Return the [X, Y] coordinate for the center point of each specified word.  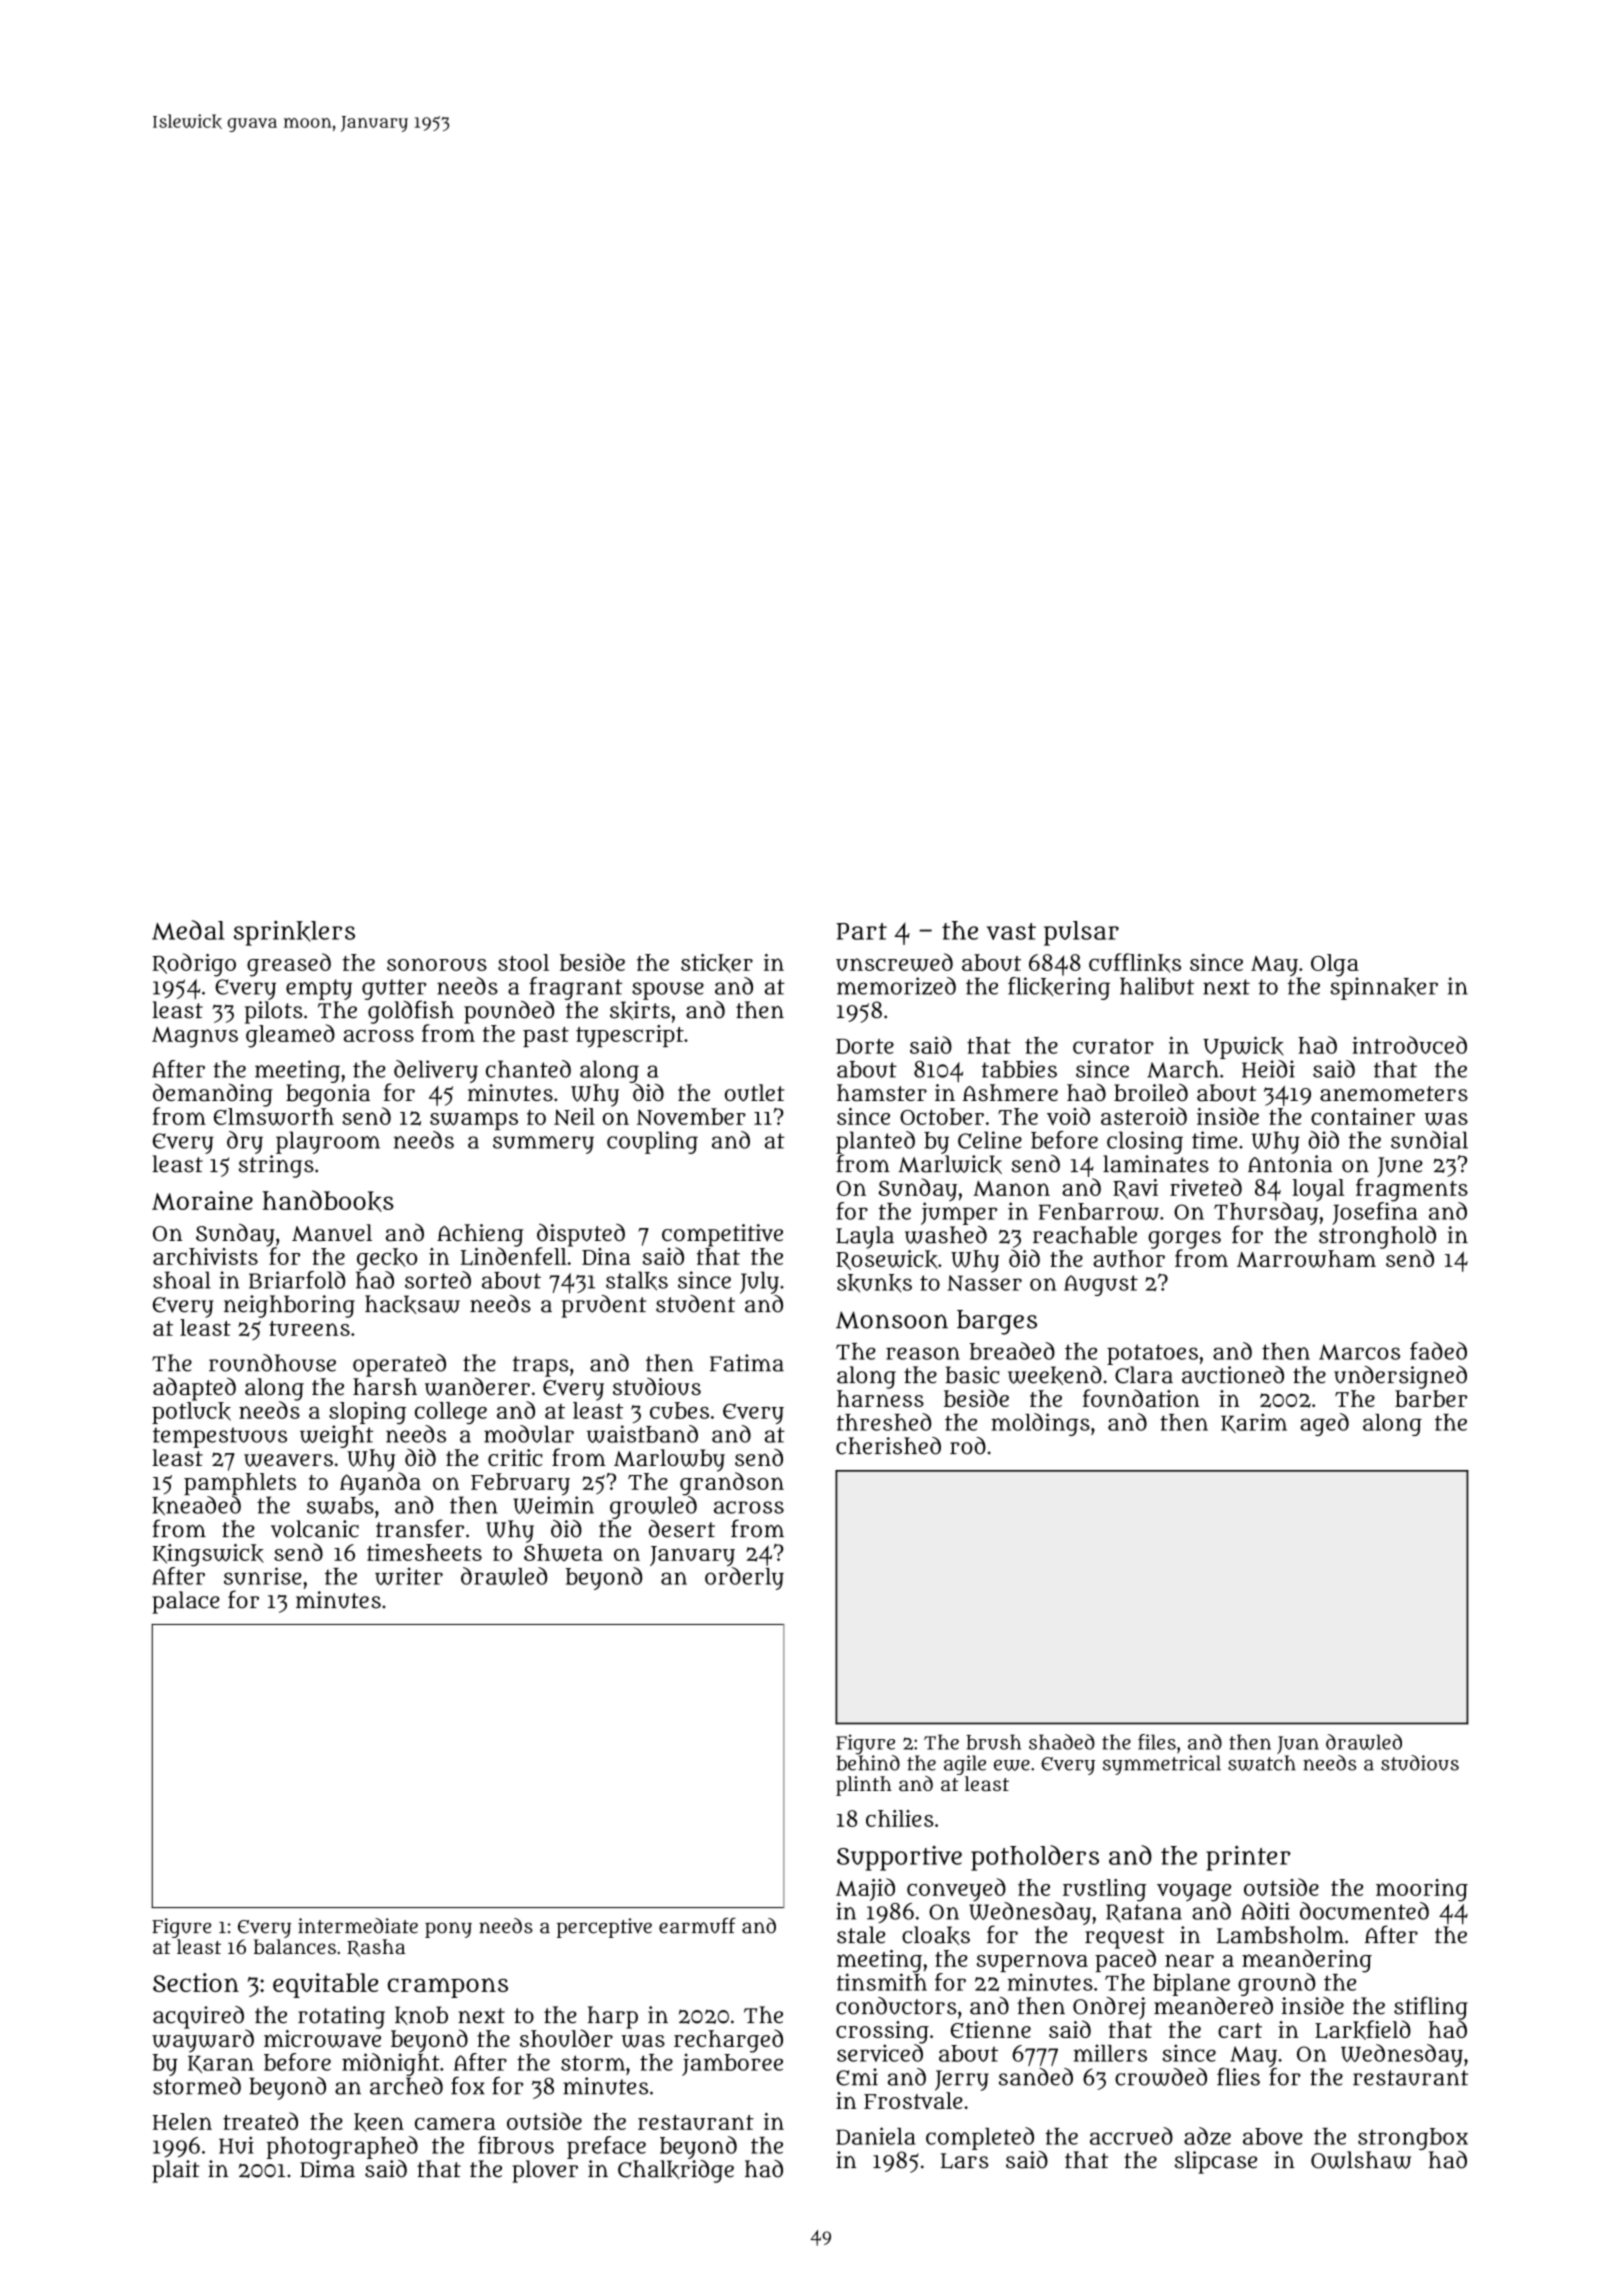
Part [861, 931]
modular [529, 1434]
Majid [865, 1889]
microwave [322, 2039]
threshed [884, 1422]
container [1363, 1116]
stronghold [1377, 1237]
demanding [213, 1095]
